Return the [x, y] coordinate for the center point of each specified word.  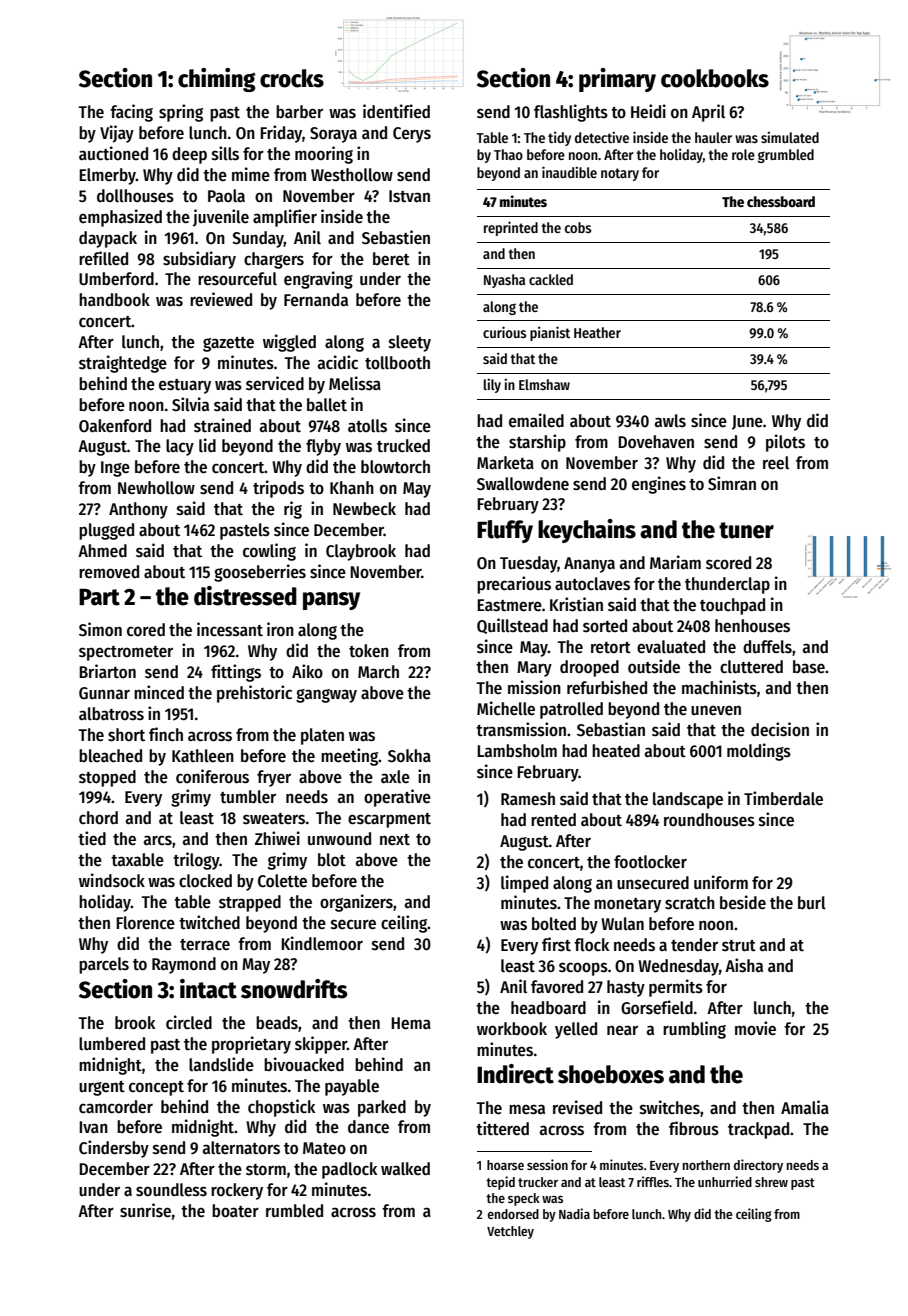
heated [616, 751]
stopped [107, 778]
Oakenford [115, 426]
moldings [759, 752]
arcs [158, 840]
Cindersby [114, 1149]
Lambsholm [517, 751]
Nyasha [504, 281]
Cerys [412, 135]
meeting [350, 757]
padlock [349, 1170]
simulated [790, 137]
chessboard [781, 201]
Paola [226, 196]
